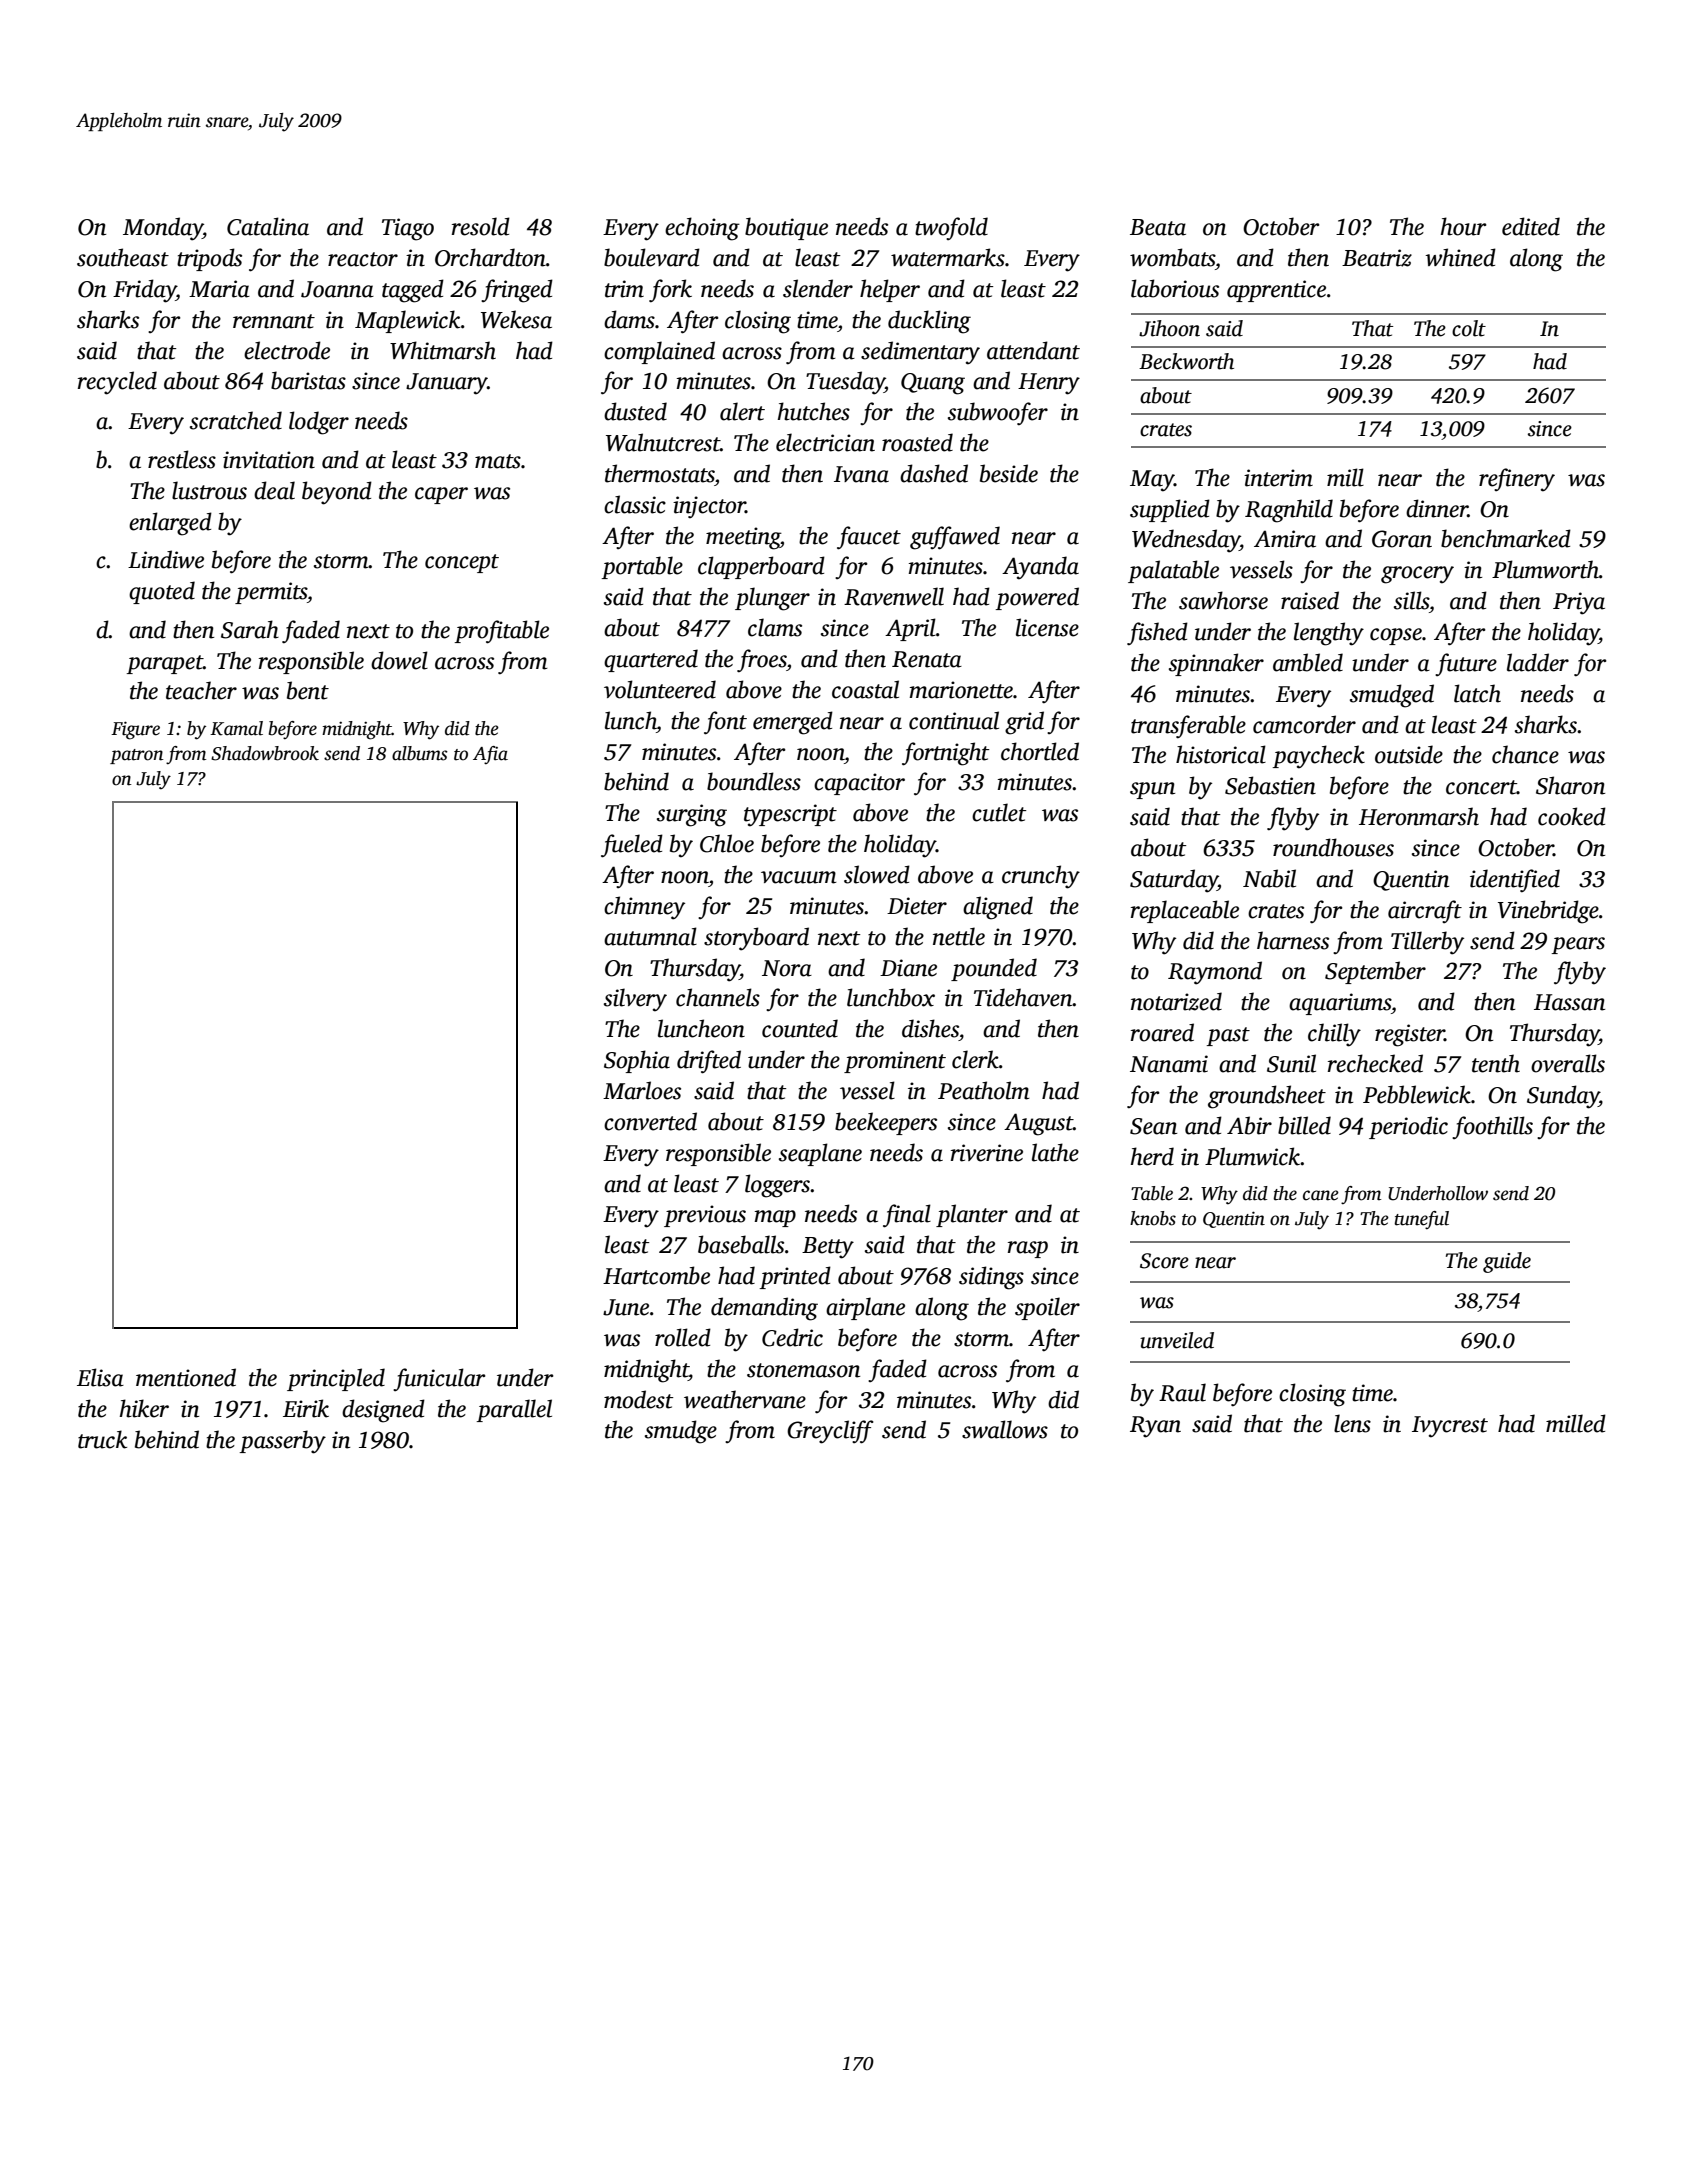 The width and height of the screenshot is (1683, 2178). Describe the element at coordinates (1040, 568) in the screenshot. I see `Ayanda` at that location.
